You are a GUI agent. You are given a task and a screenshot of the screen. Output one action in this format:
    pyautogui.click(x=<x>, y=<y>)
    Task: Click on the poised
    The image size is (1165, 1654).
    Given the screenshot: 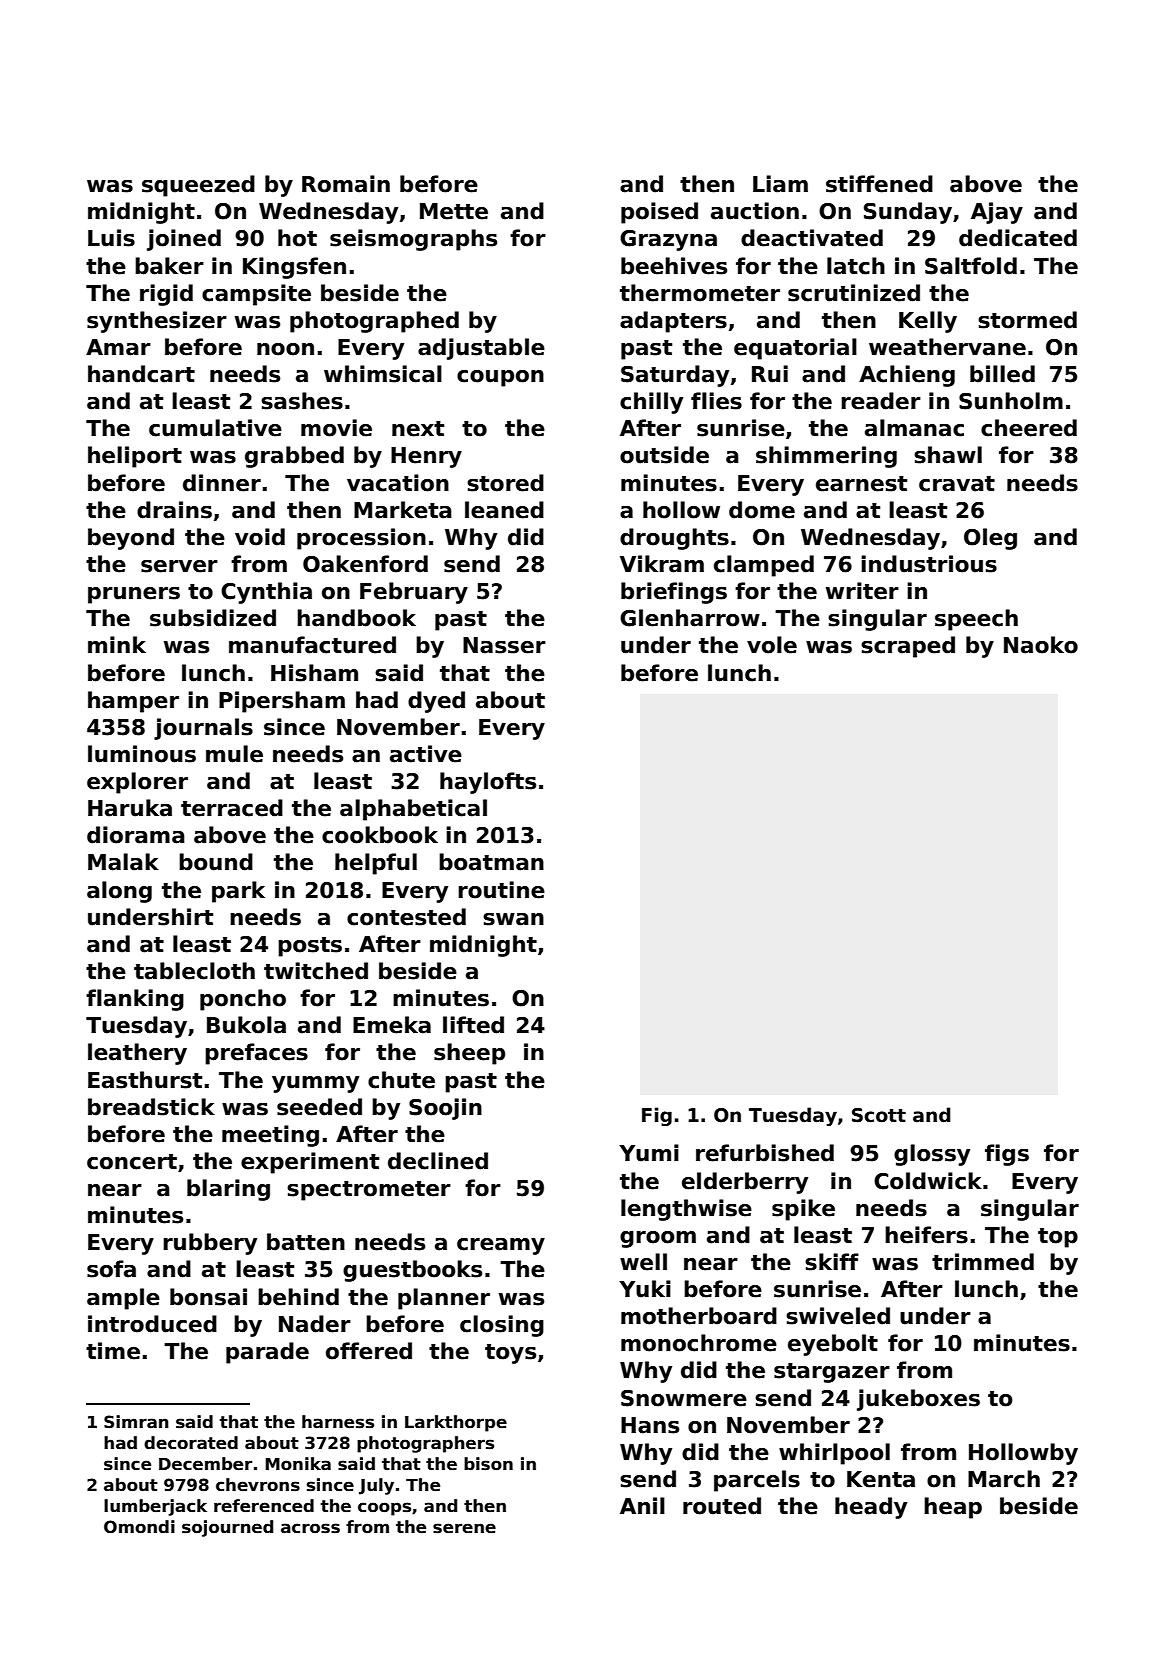 What is the action you would take?
    pyautogui.click(x=659, y=213)
